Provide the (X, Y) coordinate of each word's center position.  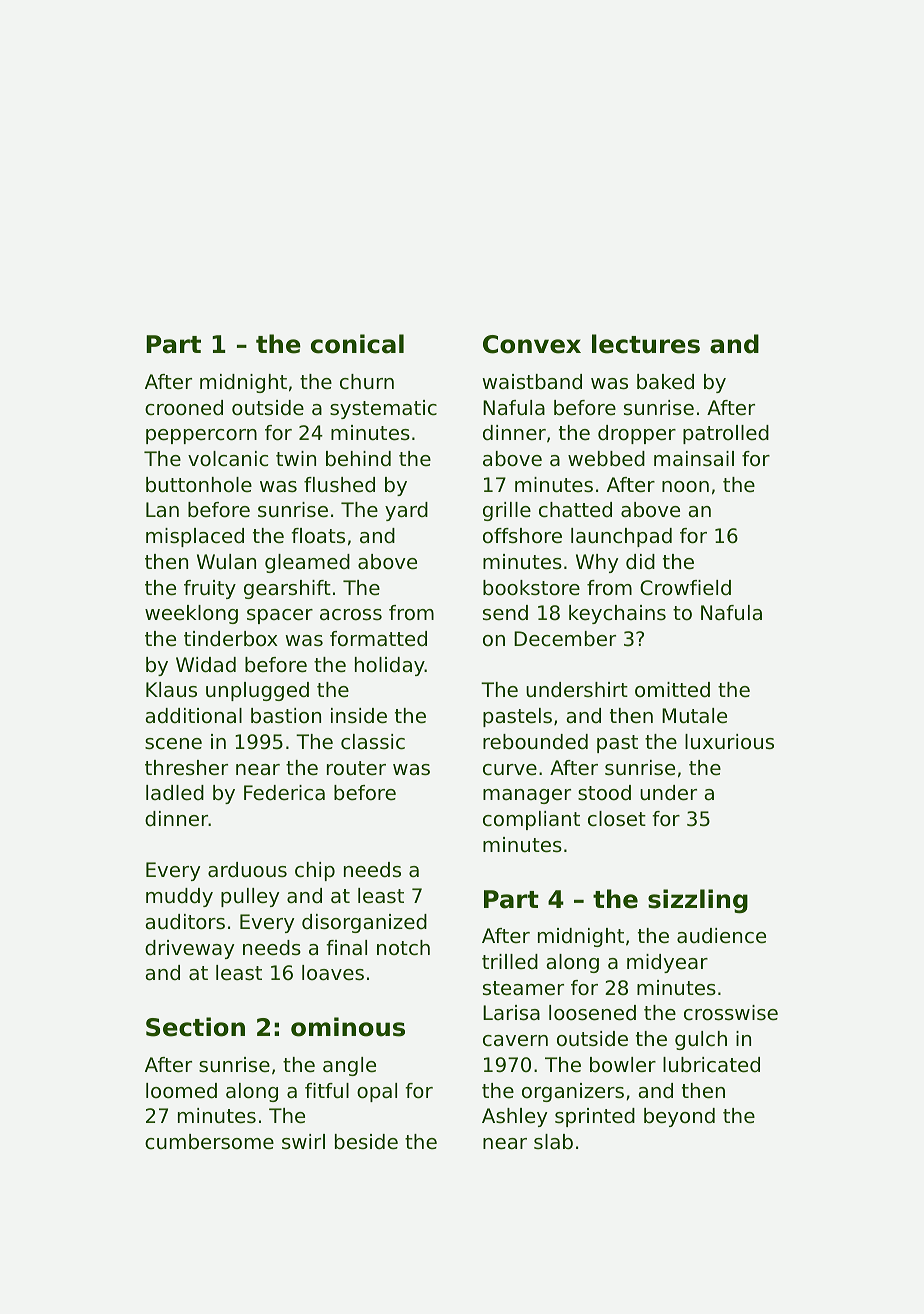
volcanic (228, 459)
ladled (175, 792)
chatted (575, 510)
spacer (280, 616)
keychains (617, 614)
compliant (531, 820)
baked (665, 382)
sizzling (698, 901)
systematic (383, 409)
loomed (181, 1091)
